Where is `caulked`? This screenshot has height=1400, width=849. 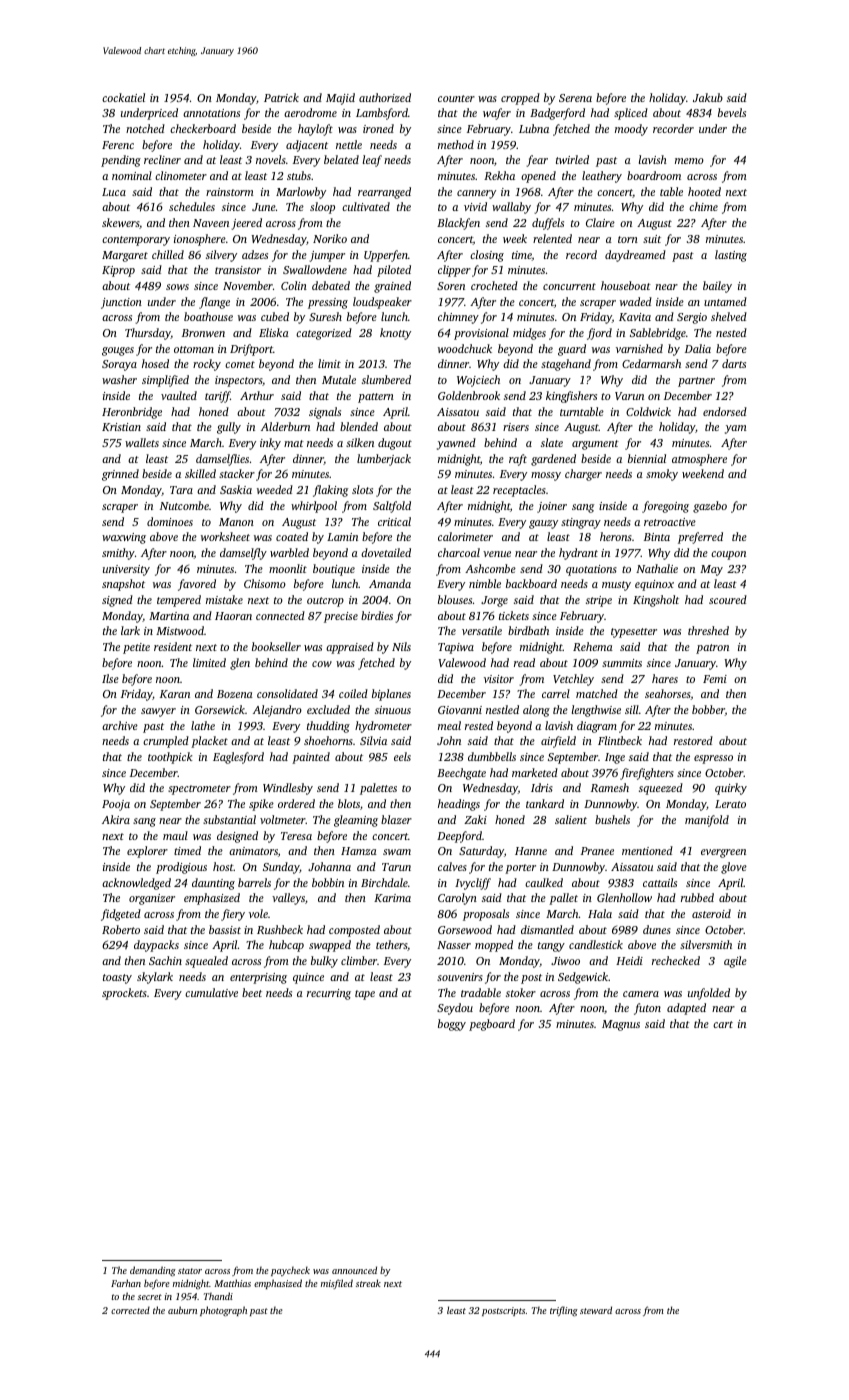
caulked is located at coordinates (544, 882).
